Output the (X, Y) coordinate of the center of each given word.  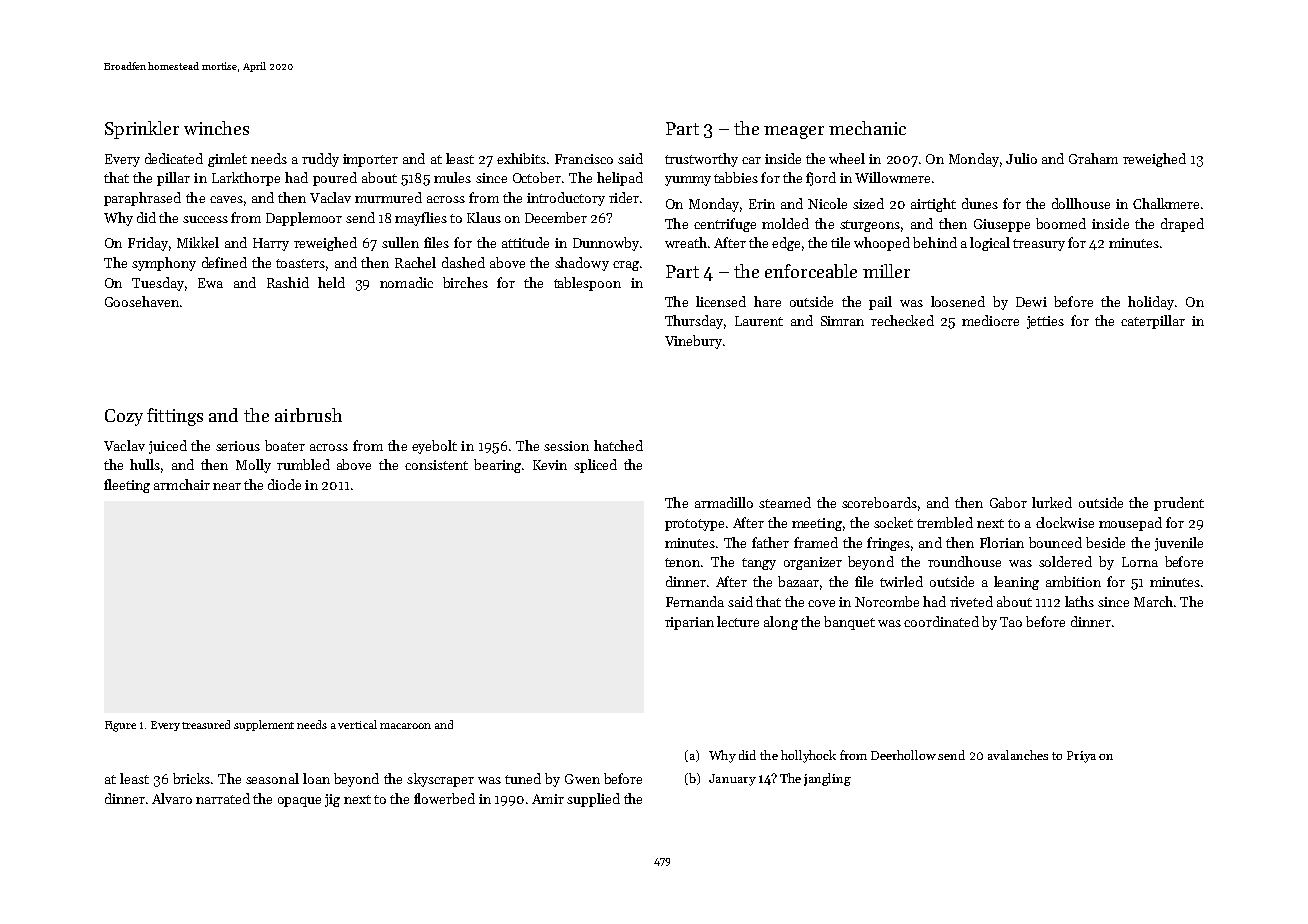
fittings (175, 417)
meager (794, 132)
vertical (357, 724)
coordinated (941, 621)
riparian (689, 623)
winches (216, 128)
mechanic (867, 128)
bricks (191, 778)
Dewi (1031, 302)
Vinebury (693, 342)
